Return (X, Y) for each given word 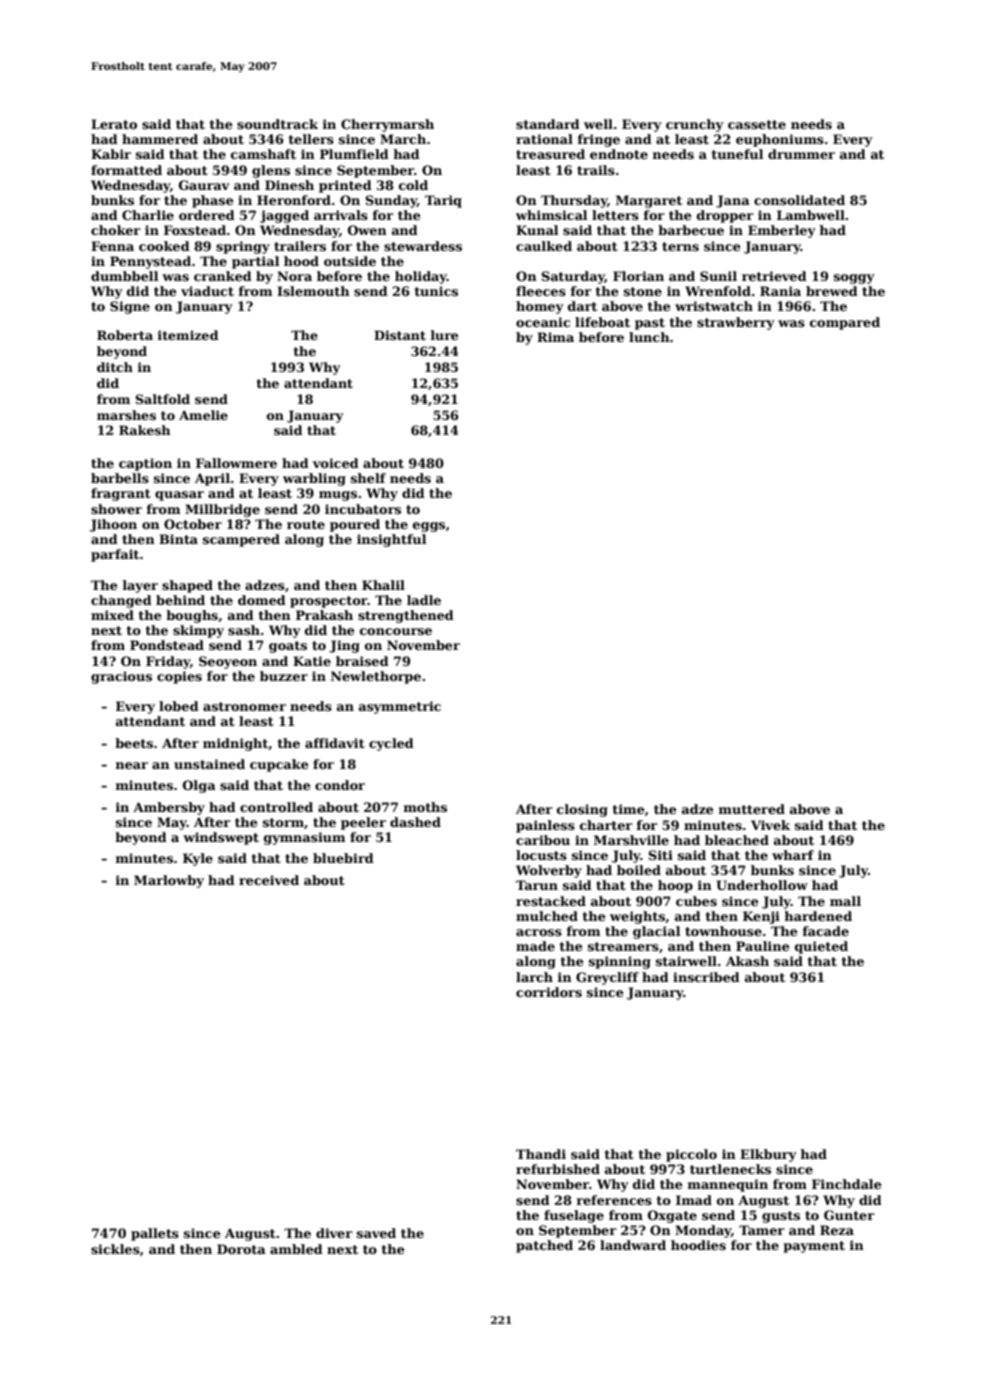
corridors (549, 992)
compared (845, 323)
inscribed (706, 977)
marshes (126, 415)
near (132, 765)
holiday (421, 277)
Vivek (770, 825)
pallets (155, 1234)
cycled (391, 744)
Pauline (763, 946)
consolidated (799, 200)
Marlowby (169, 881)
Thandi (541, 1154)
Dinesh (289, 185)
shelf (368, 478)
